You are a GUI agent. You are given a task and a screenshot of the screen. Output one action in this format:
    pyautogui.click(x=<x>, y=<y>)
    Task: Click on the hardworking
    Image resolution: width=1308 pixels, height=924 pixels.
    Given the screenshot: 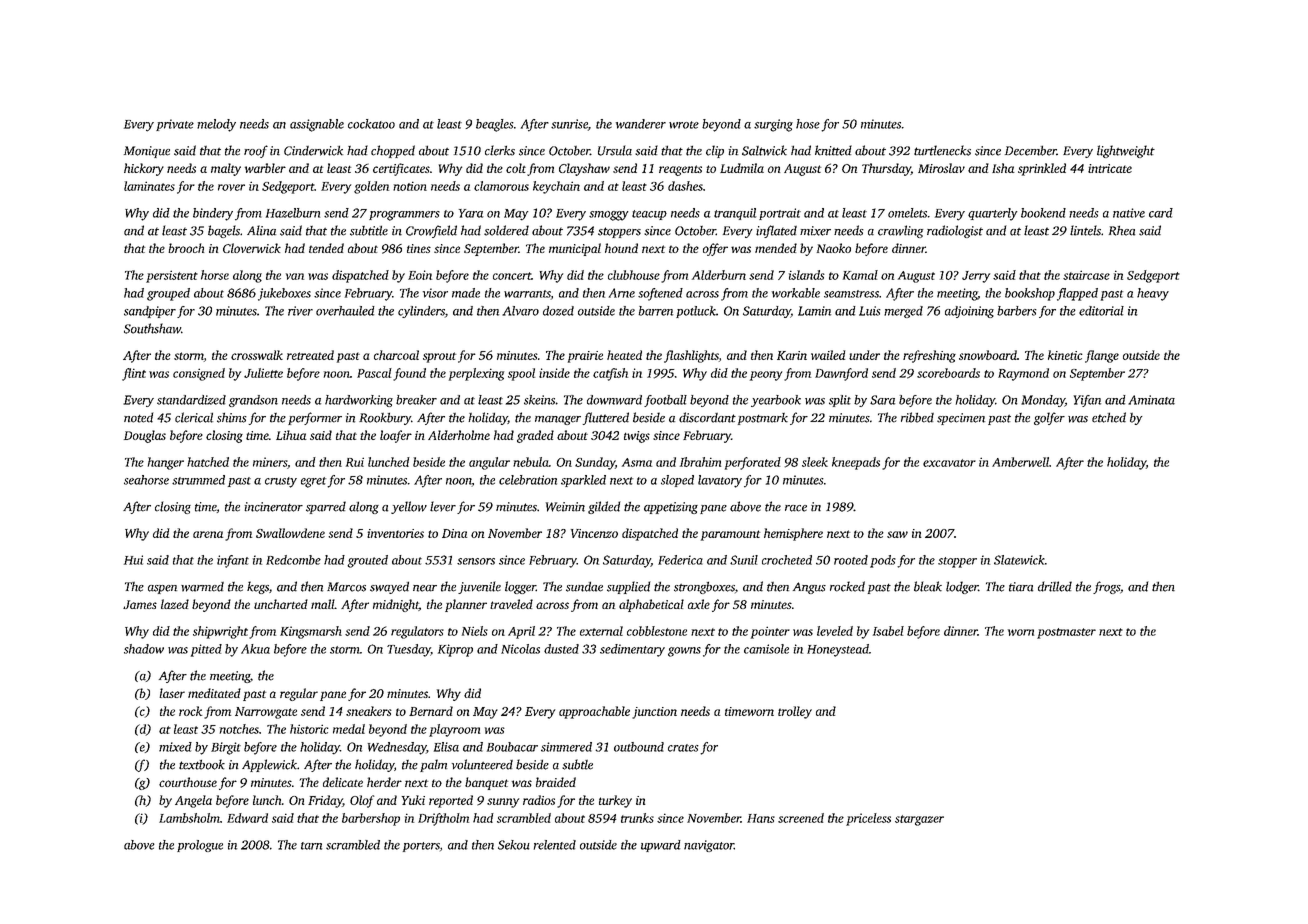 What is the action you would take?
    pyautogui.click(x=359, y=401)
